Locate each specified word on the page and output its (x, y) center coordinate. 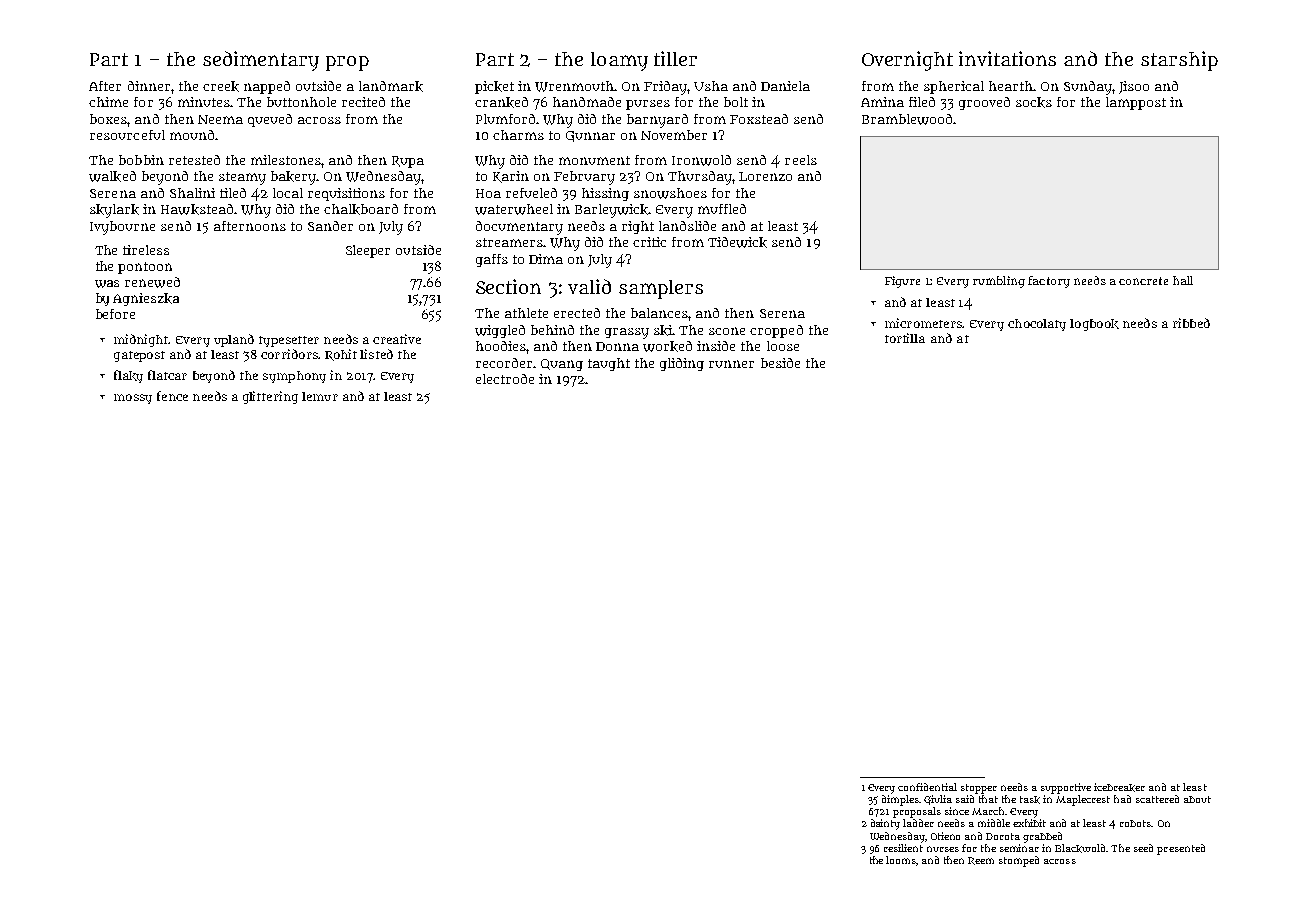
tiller (675, 58)
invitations (1007, 58)
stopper (979, 789)
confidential (927, 787)
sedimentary (261, 61)
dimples (900, 800)
